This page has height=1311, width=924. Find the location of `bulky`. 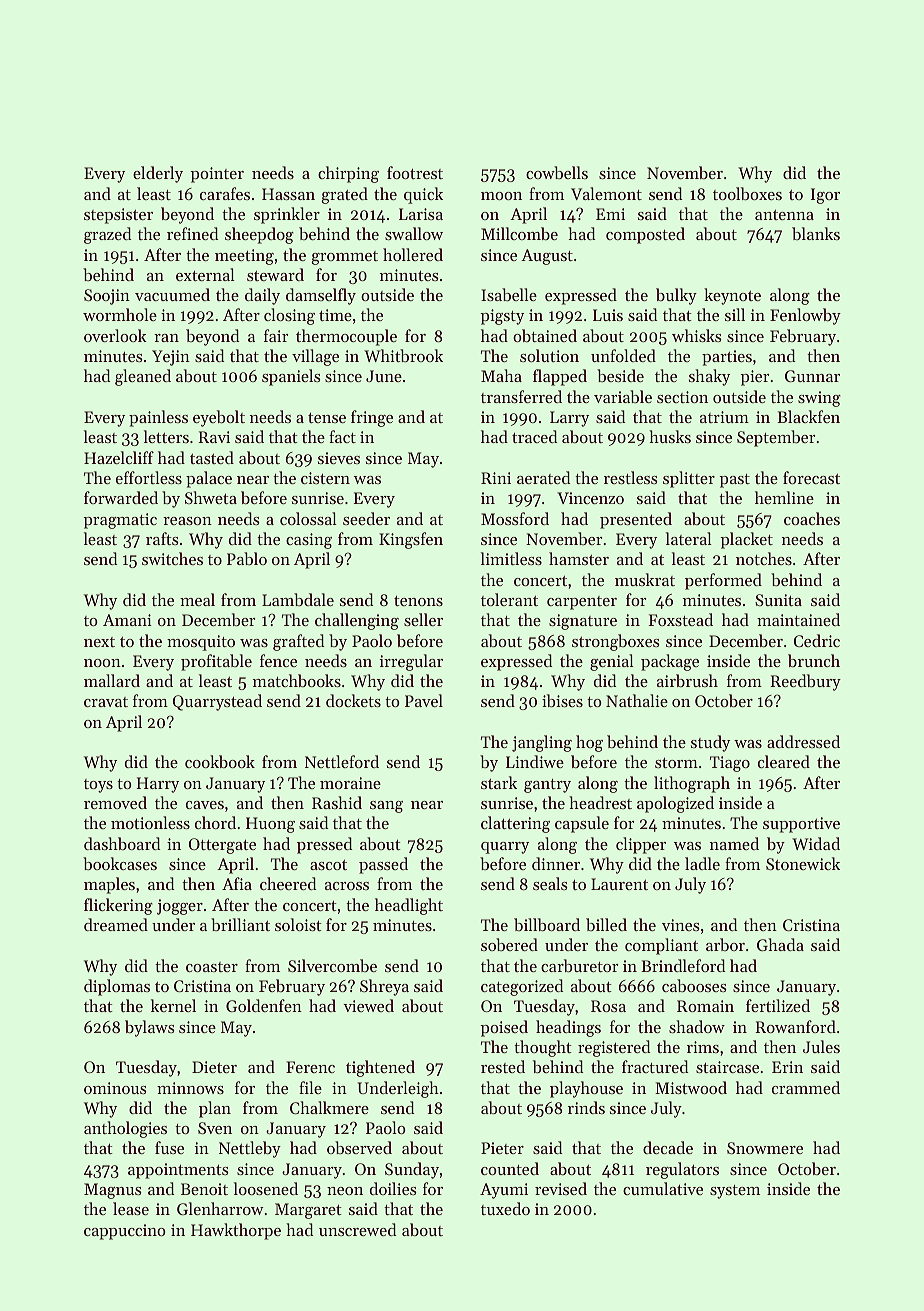

bulky is located at coordinates (676, 296).
